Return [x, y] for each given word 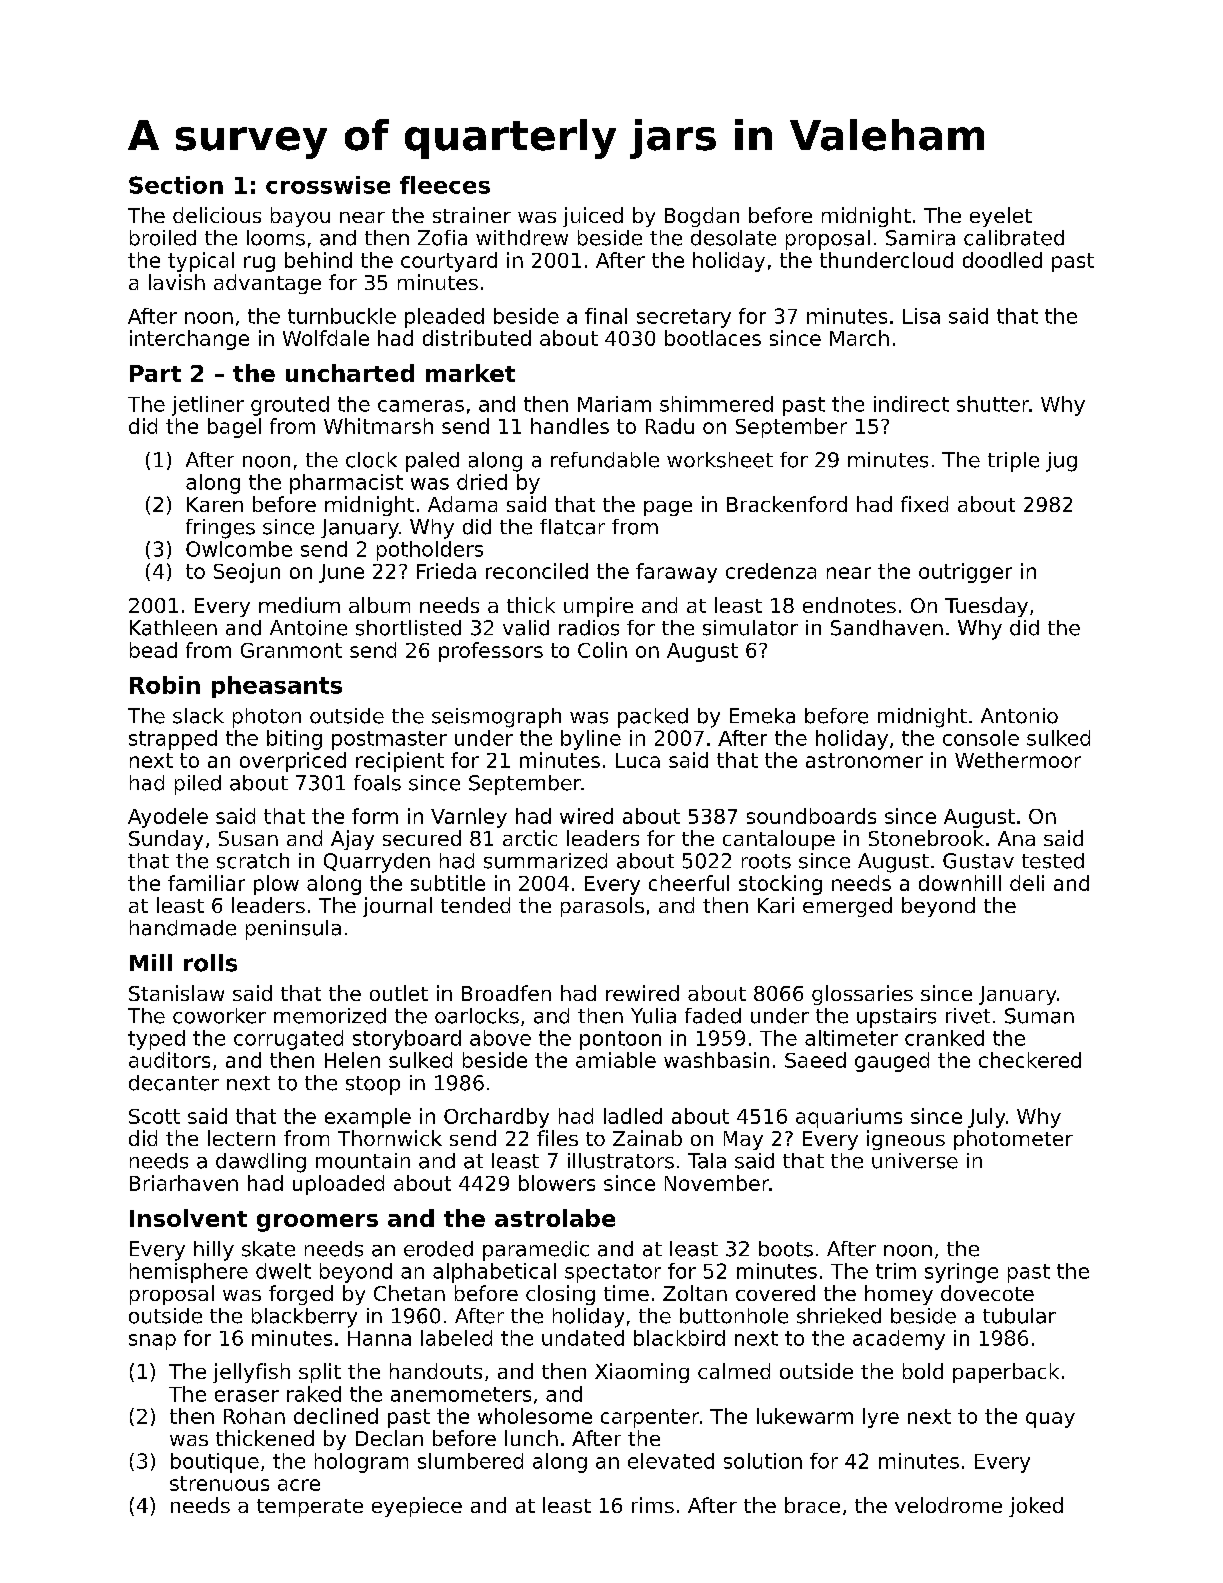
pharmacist [346, 484]
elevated [671, 1461]
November [717, 1183]
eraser [247, 1396]
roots [766, 861]
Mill [151, 962]
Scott [154, 1116]
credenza [771, 571]
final [606, 316]
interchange [189, 340]
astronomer [864, 760]
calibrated [1014, 238]
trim [896, 1271]
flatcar [572, 527]
